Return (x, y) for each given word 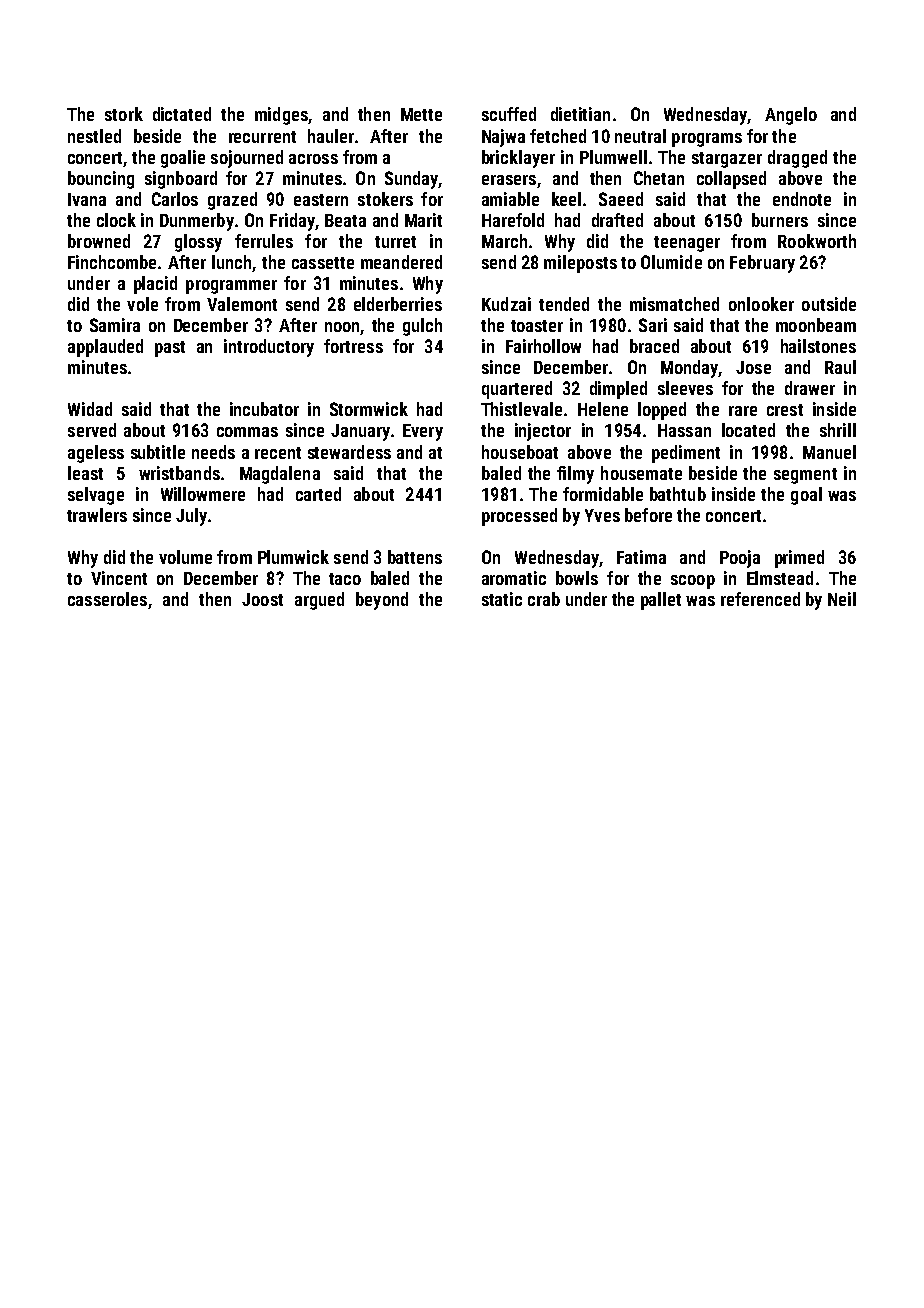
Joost (262, 599)
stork (124, 114)
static (502, 599)
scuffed (509, 114)
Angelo (791, 116)
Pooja (740, 559)
